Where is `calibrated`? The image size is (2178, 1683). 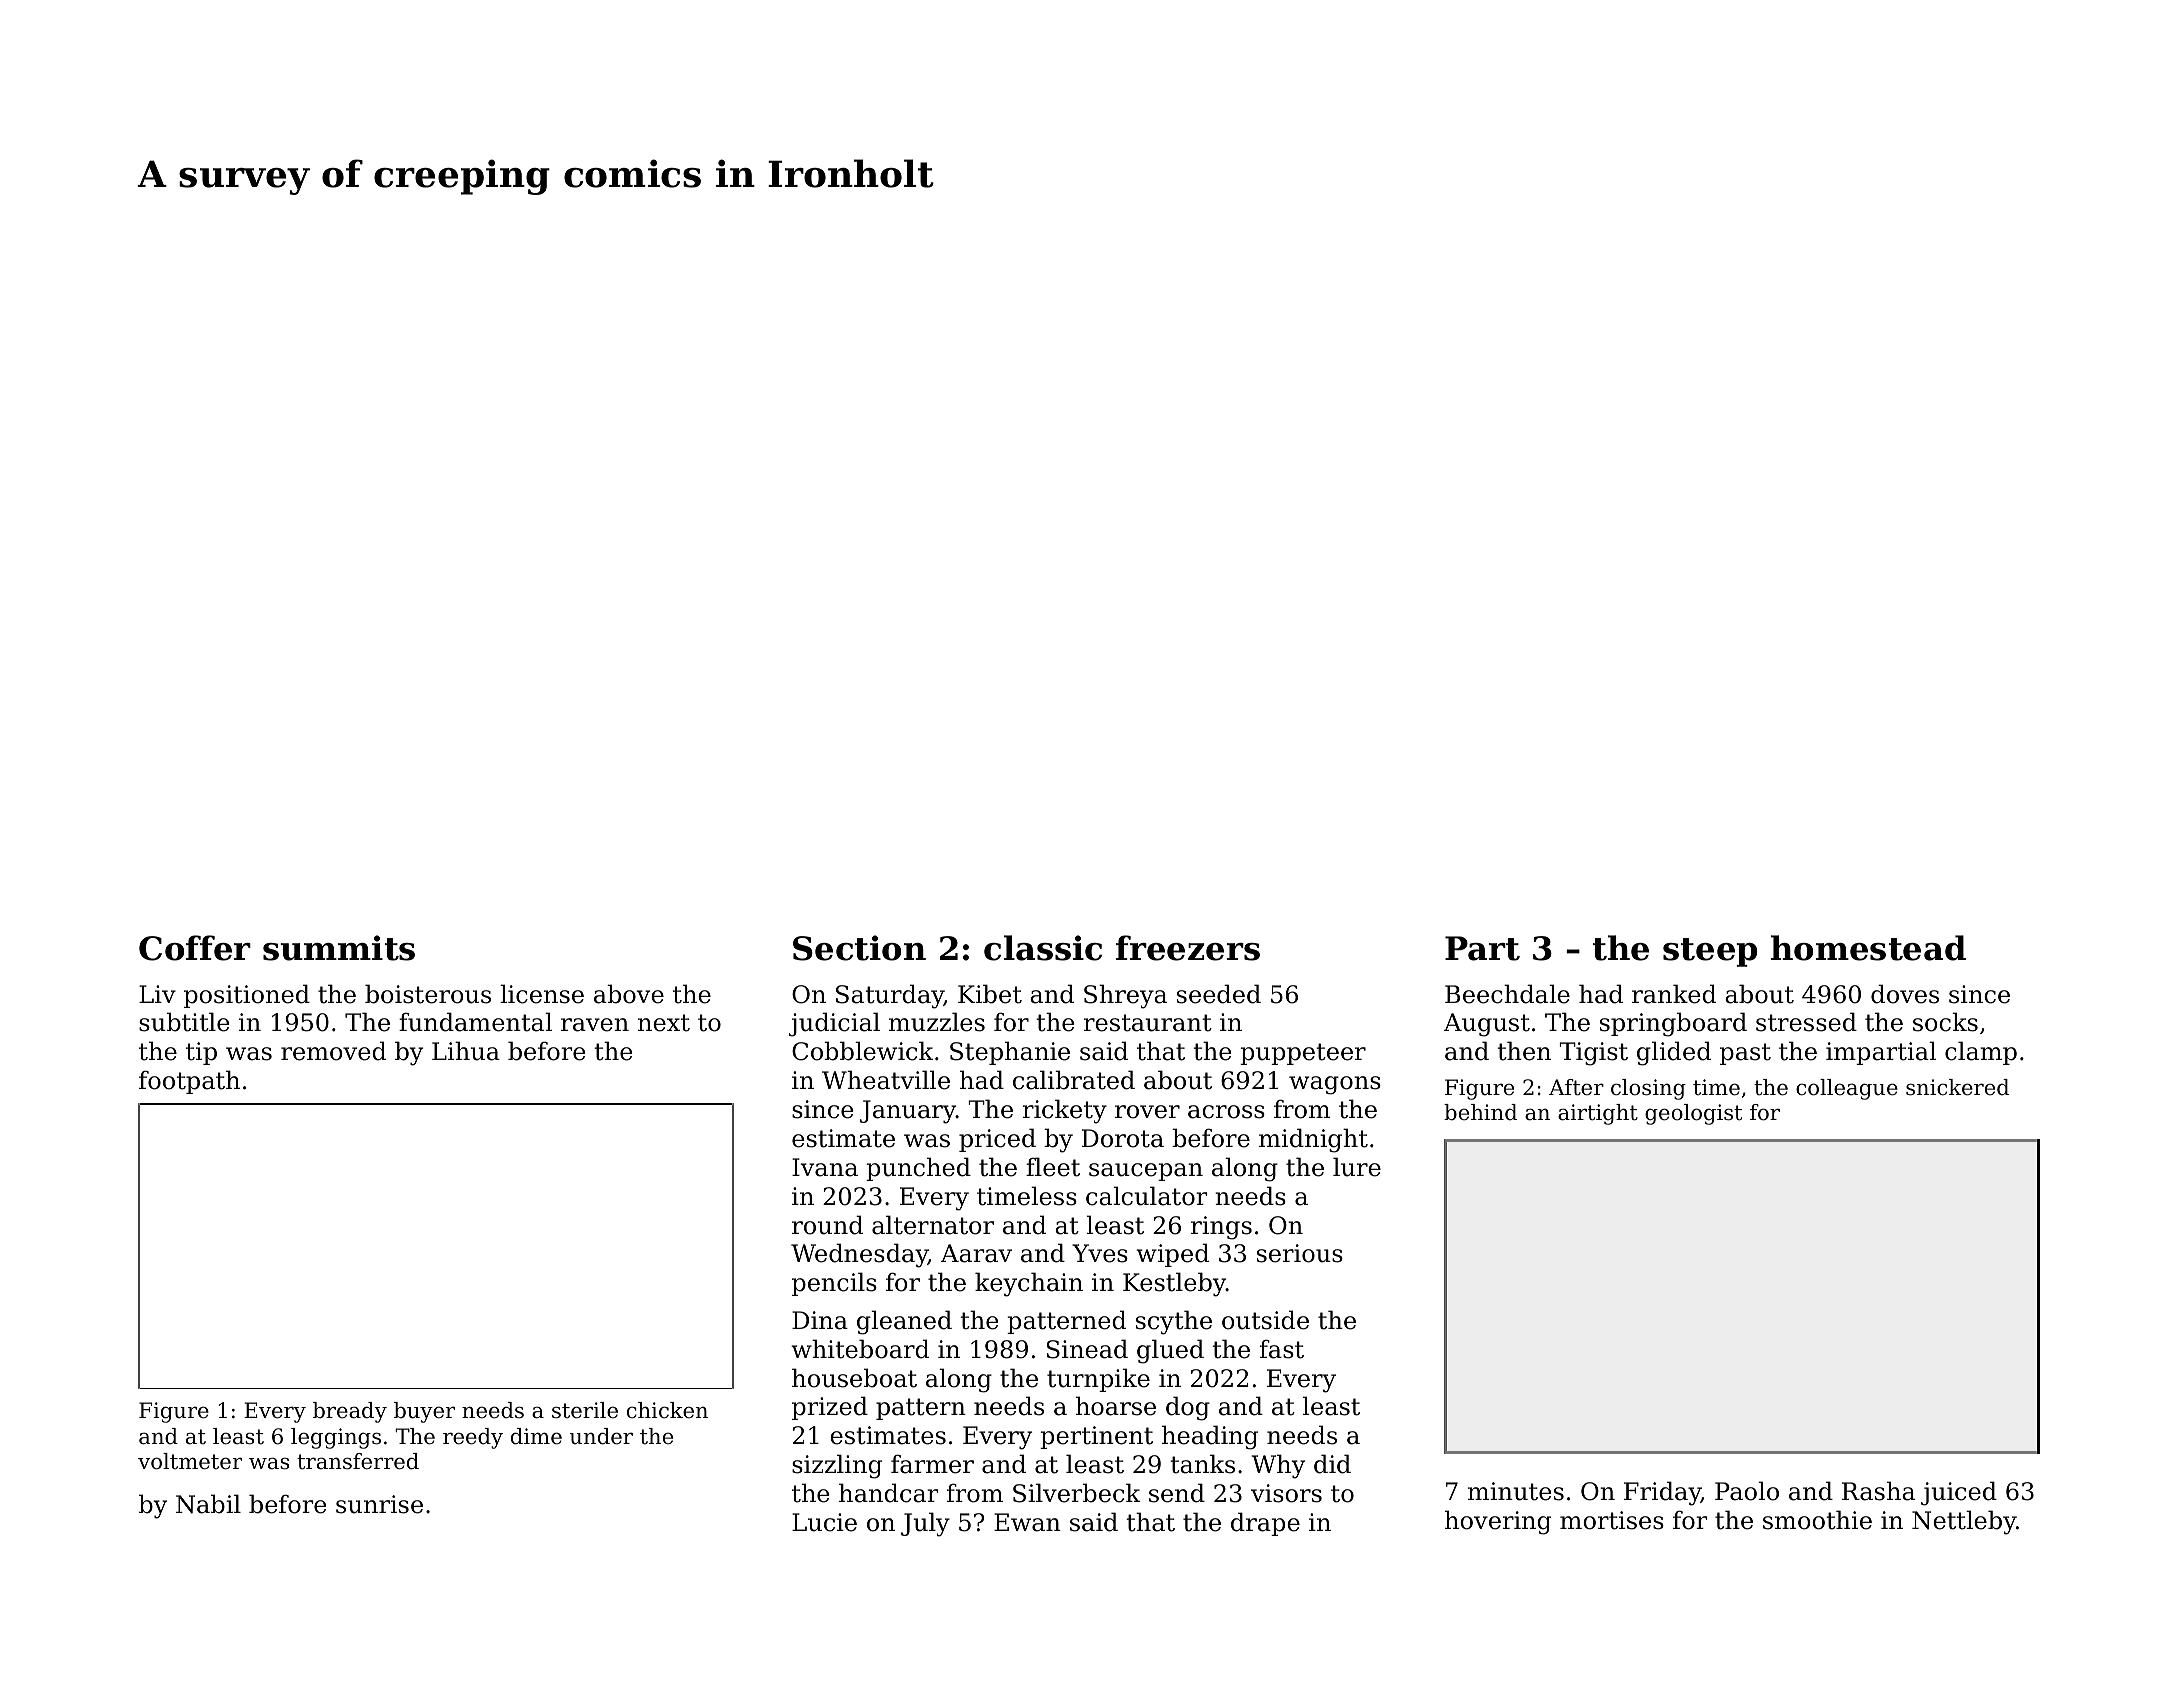 calibrated is located at coordinates (1074, 1080).
